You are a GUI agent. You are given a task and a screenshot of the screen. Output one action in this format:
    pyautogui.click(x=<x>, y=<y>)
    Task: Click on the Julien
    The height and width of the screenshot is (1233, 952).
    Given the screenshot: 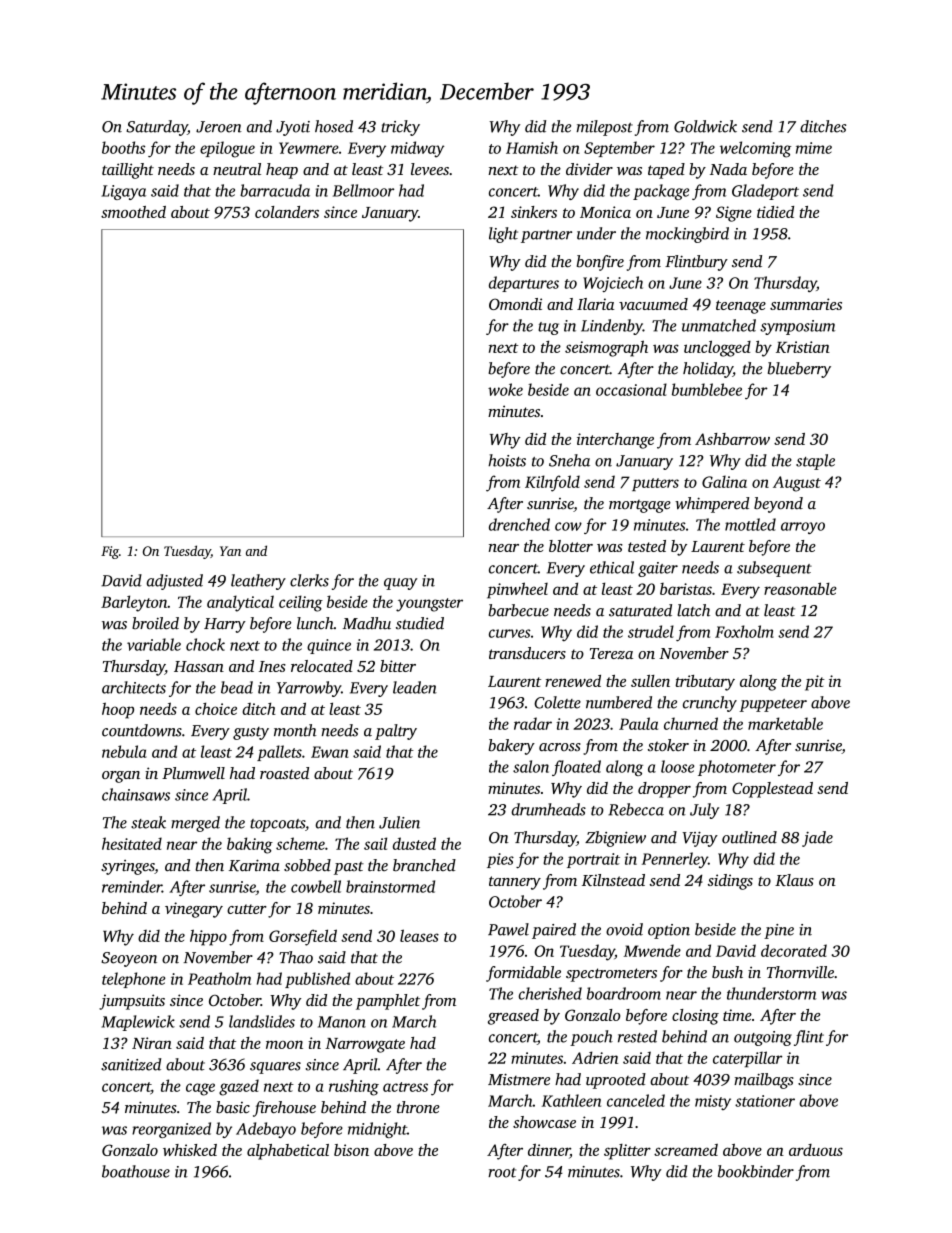 What is the action you would take?
    pyautogui.click(x=399, y=822)
